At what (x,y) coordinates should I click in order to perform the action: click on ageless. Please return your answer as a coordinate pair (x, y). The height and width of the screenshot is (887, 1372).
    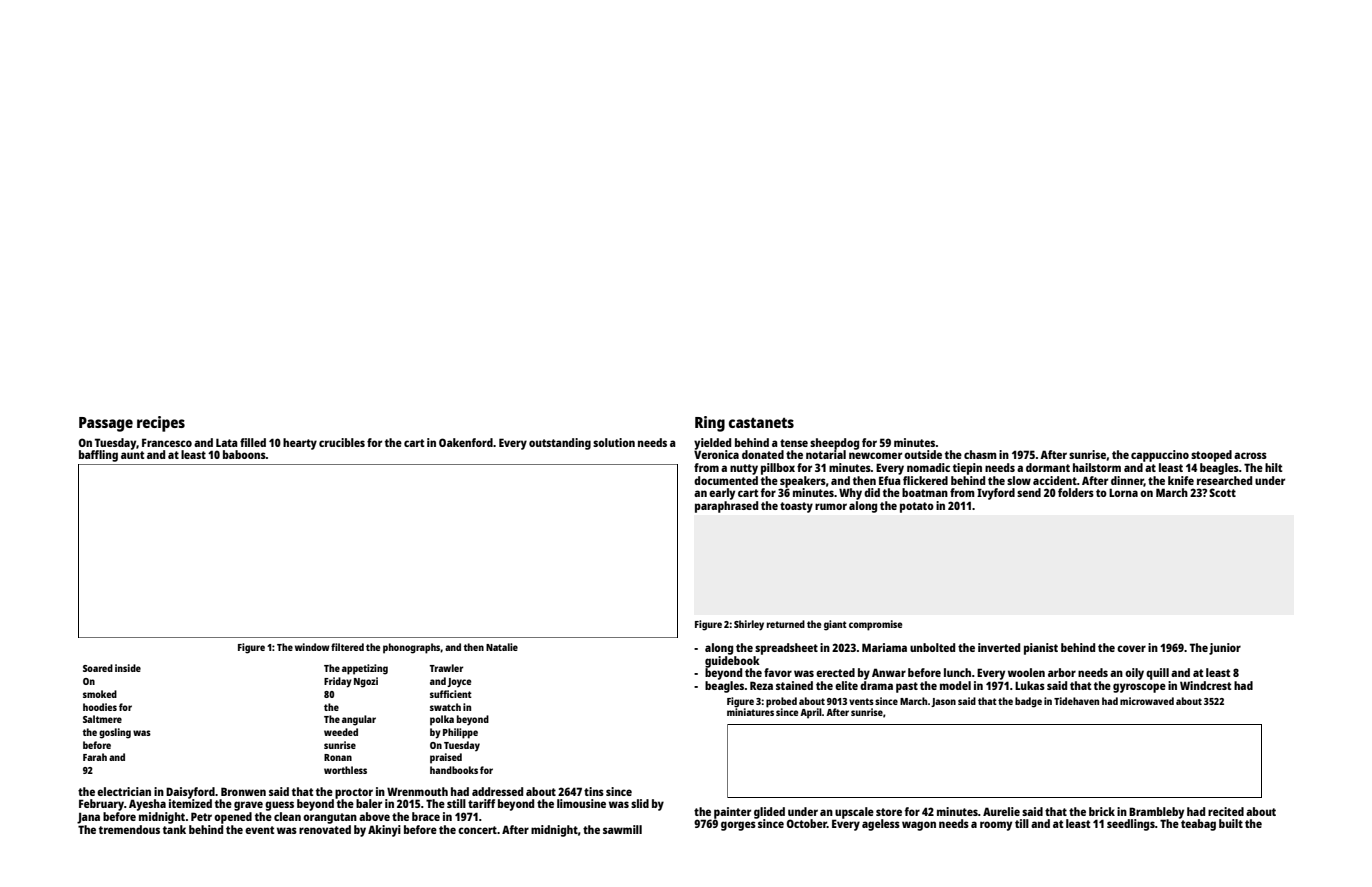
    Looking at the image, I should click on (881, 825).
